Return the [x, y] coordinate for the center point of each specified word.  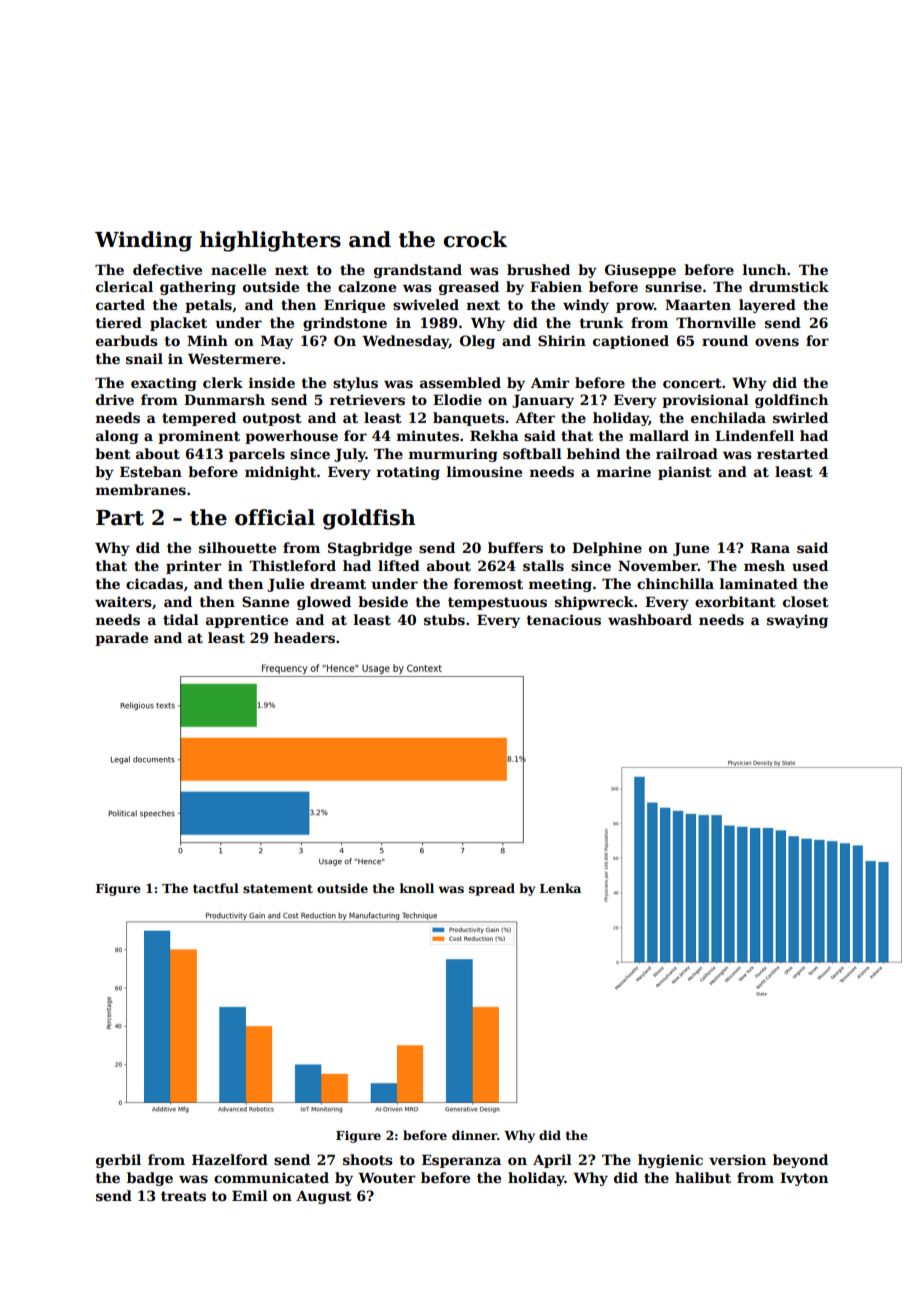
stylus [355, 384]
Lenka [560, 888]
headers [304, 637]
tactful [216, 888]
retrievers [367, 399]
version [737, 1159]
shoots [368, 1159]
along [117, 437]
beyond [800, 1161]
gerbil [118, 1161]
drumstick [789, 286]
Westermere [234, 358]
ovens [777, 342]
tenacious [563, 619]
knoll [417, 888]
